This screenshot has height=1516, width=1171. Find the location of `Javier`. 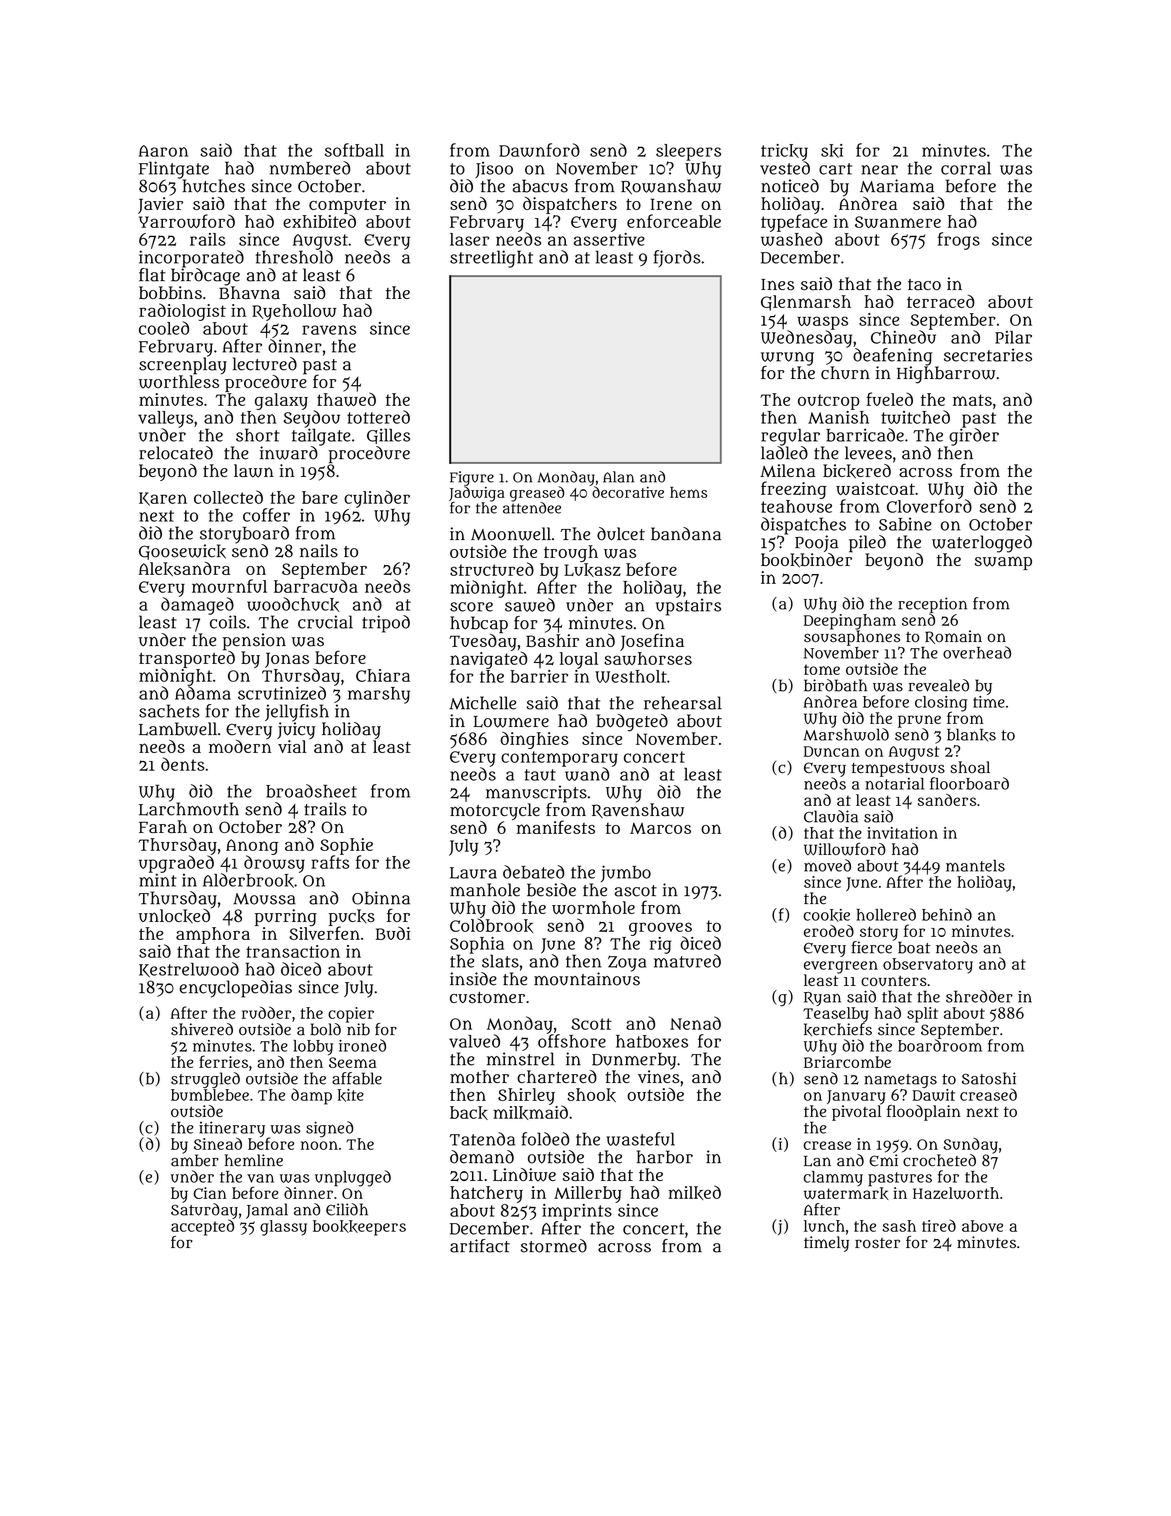

Javier is located at coordinates (160, 205).
